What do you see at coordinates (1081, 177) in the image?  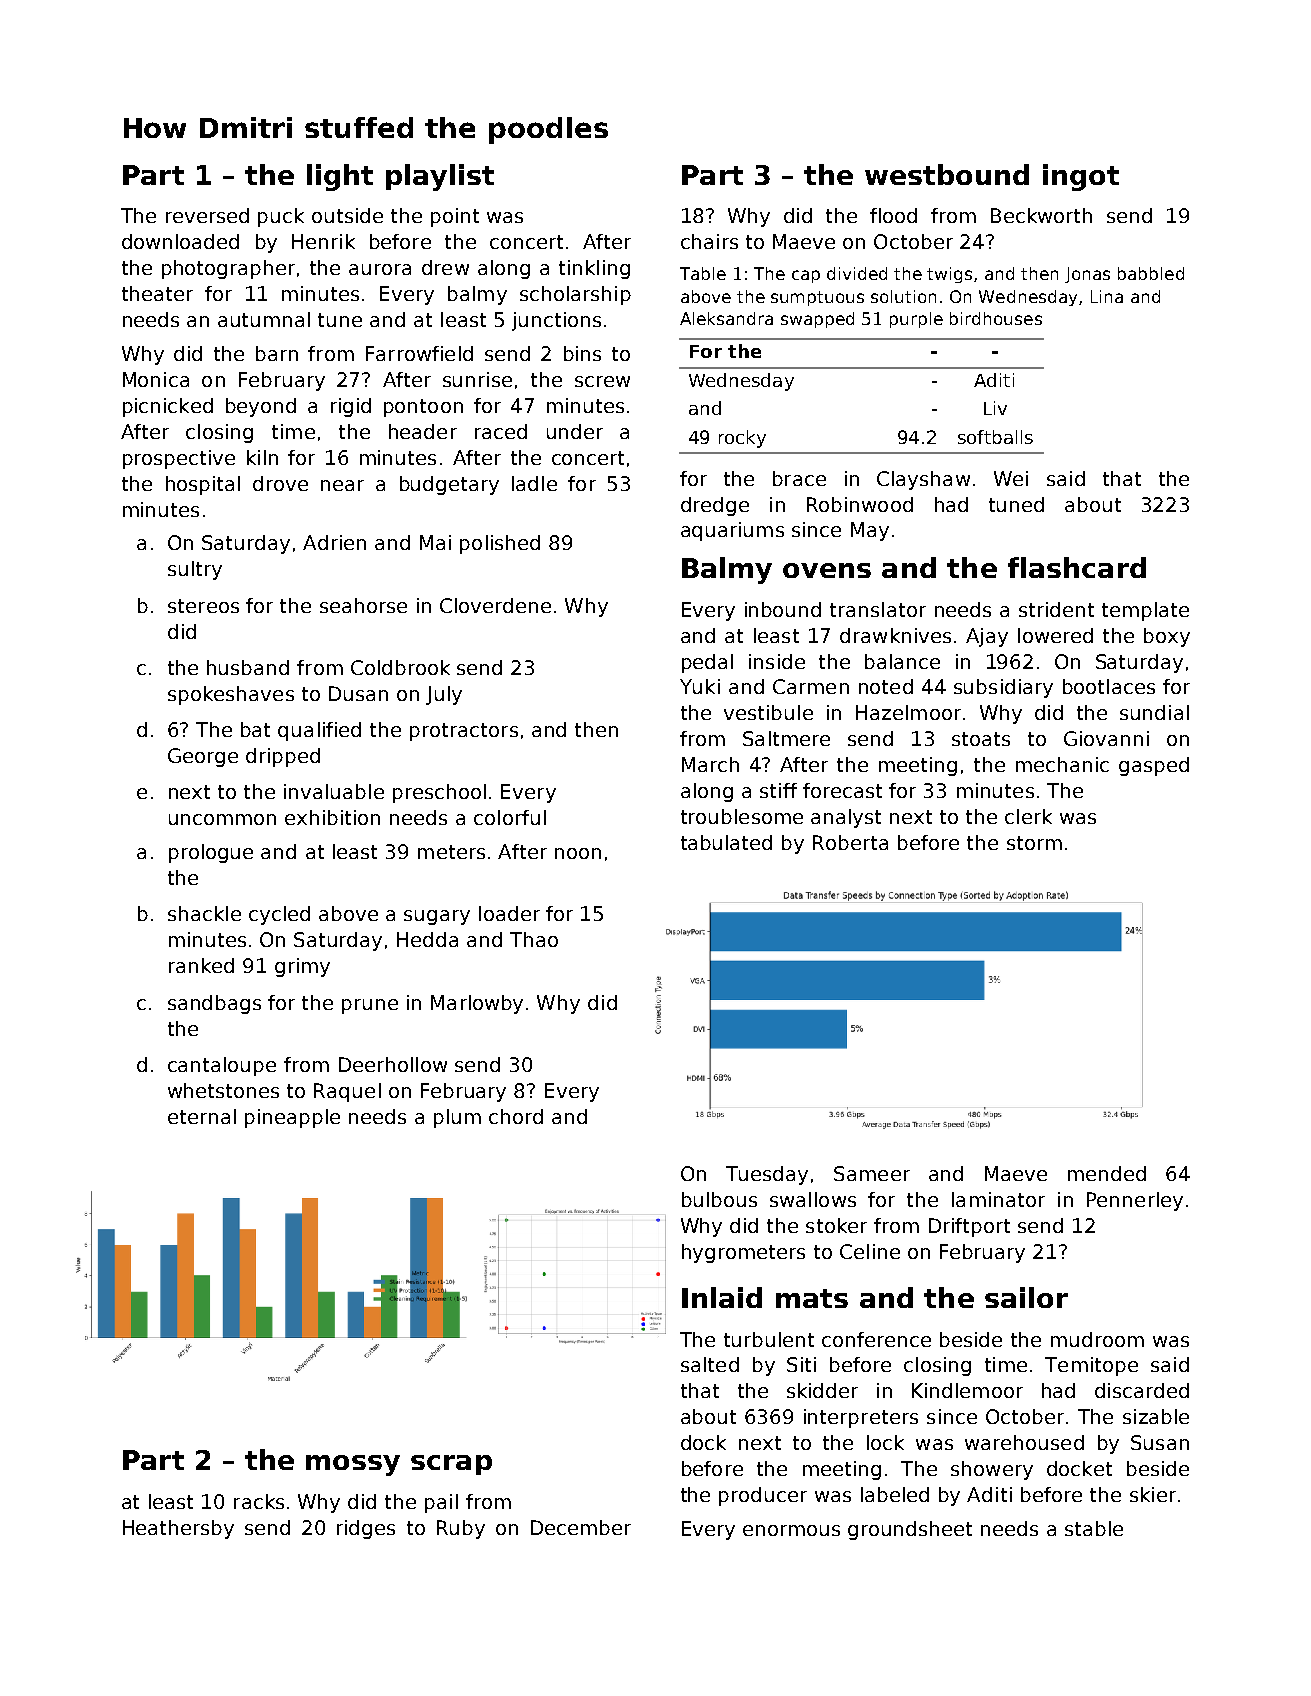 I see `ingot` at bounding box center [1081, 177].
